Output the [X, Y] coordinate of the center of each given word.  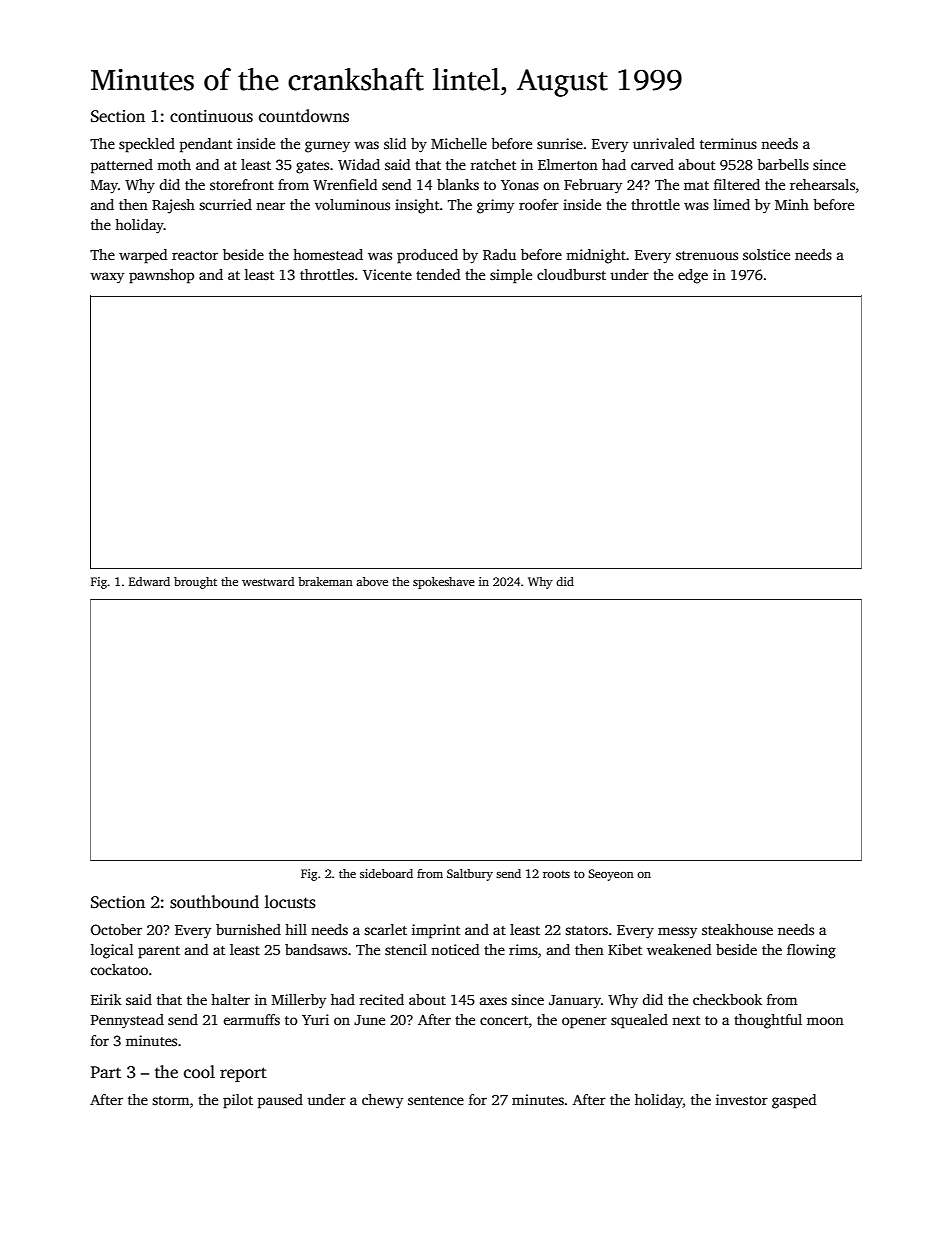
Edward [149, 581]
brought [195, 583]
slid [395, 143]
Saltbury [470, 875]
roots [556, 874]
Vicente [387, 274]
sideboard [386, 873]
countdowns [304, 116]
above [372, 581]
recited [382, 999]
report [243, 1074]
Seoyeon [611, 875]
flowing [811, 951]
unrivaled [664, 143]
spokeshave [444, 583]
